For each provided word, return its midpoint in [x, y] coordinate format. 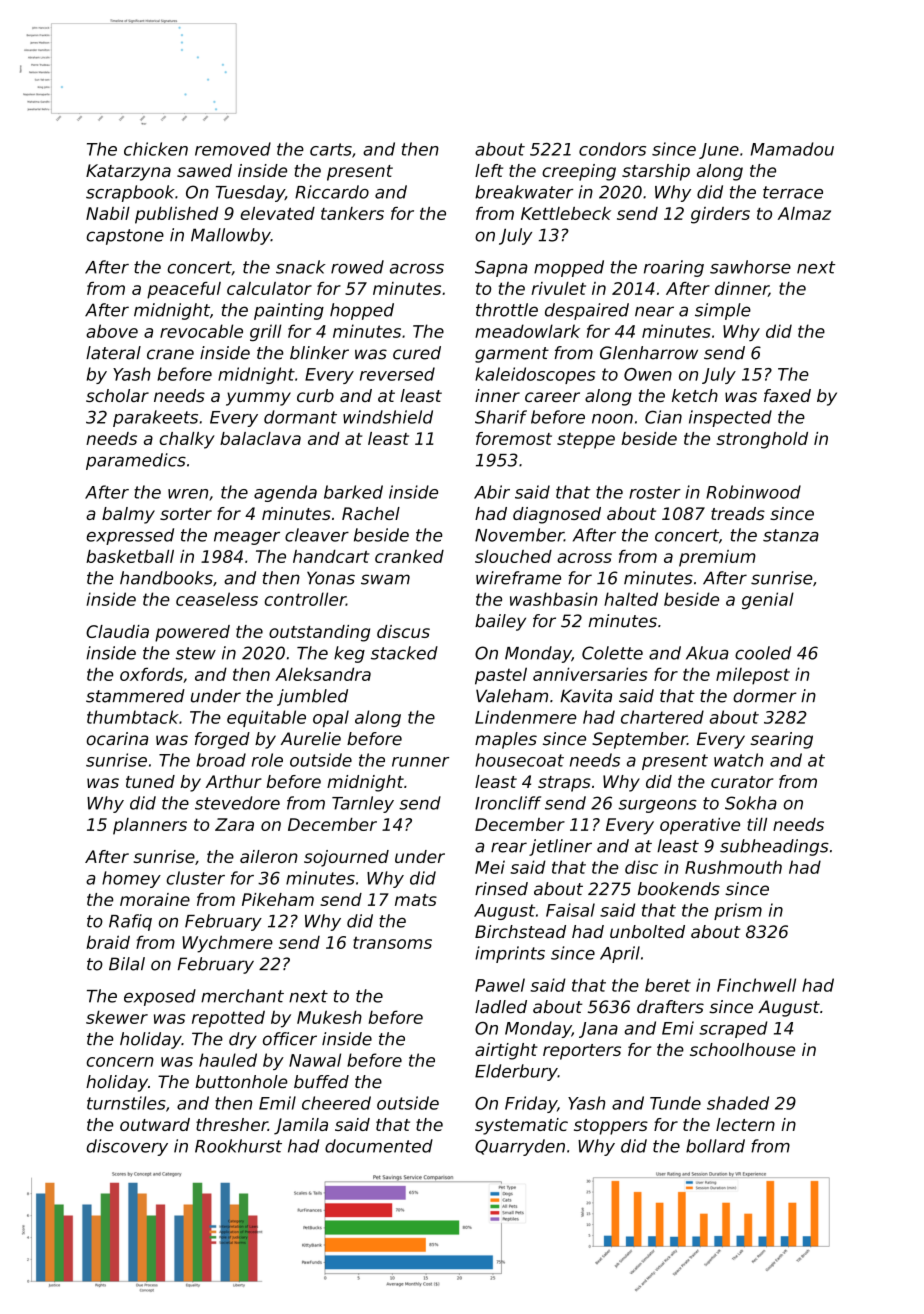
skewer [117, 1017]
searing [781, 740]
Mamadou [792, 149]
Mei [490, 867]
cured [417, 353]
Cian [663, 417]
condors [612, 149]
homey [131, 879]
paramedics [136, 461]
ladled [501, 1007]
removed [233, 149]
